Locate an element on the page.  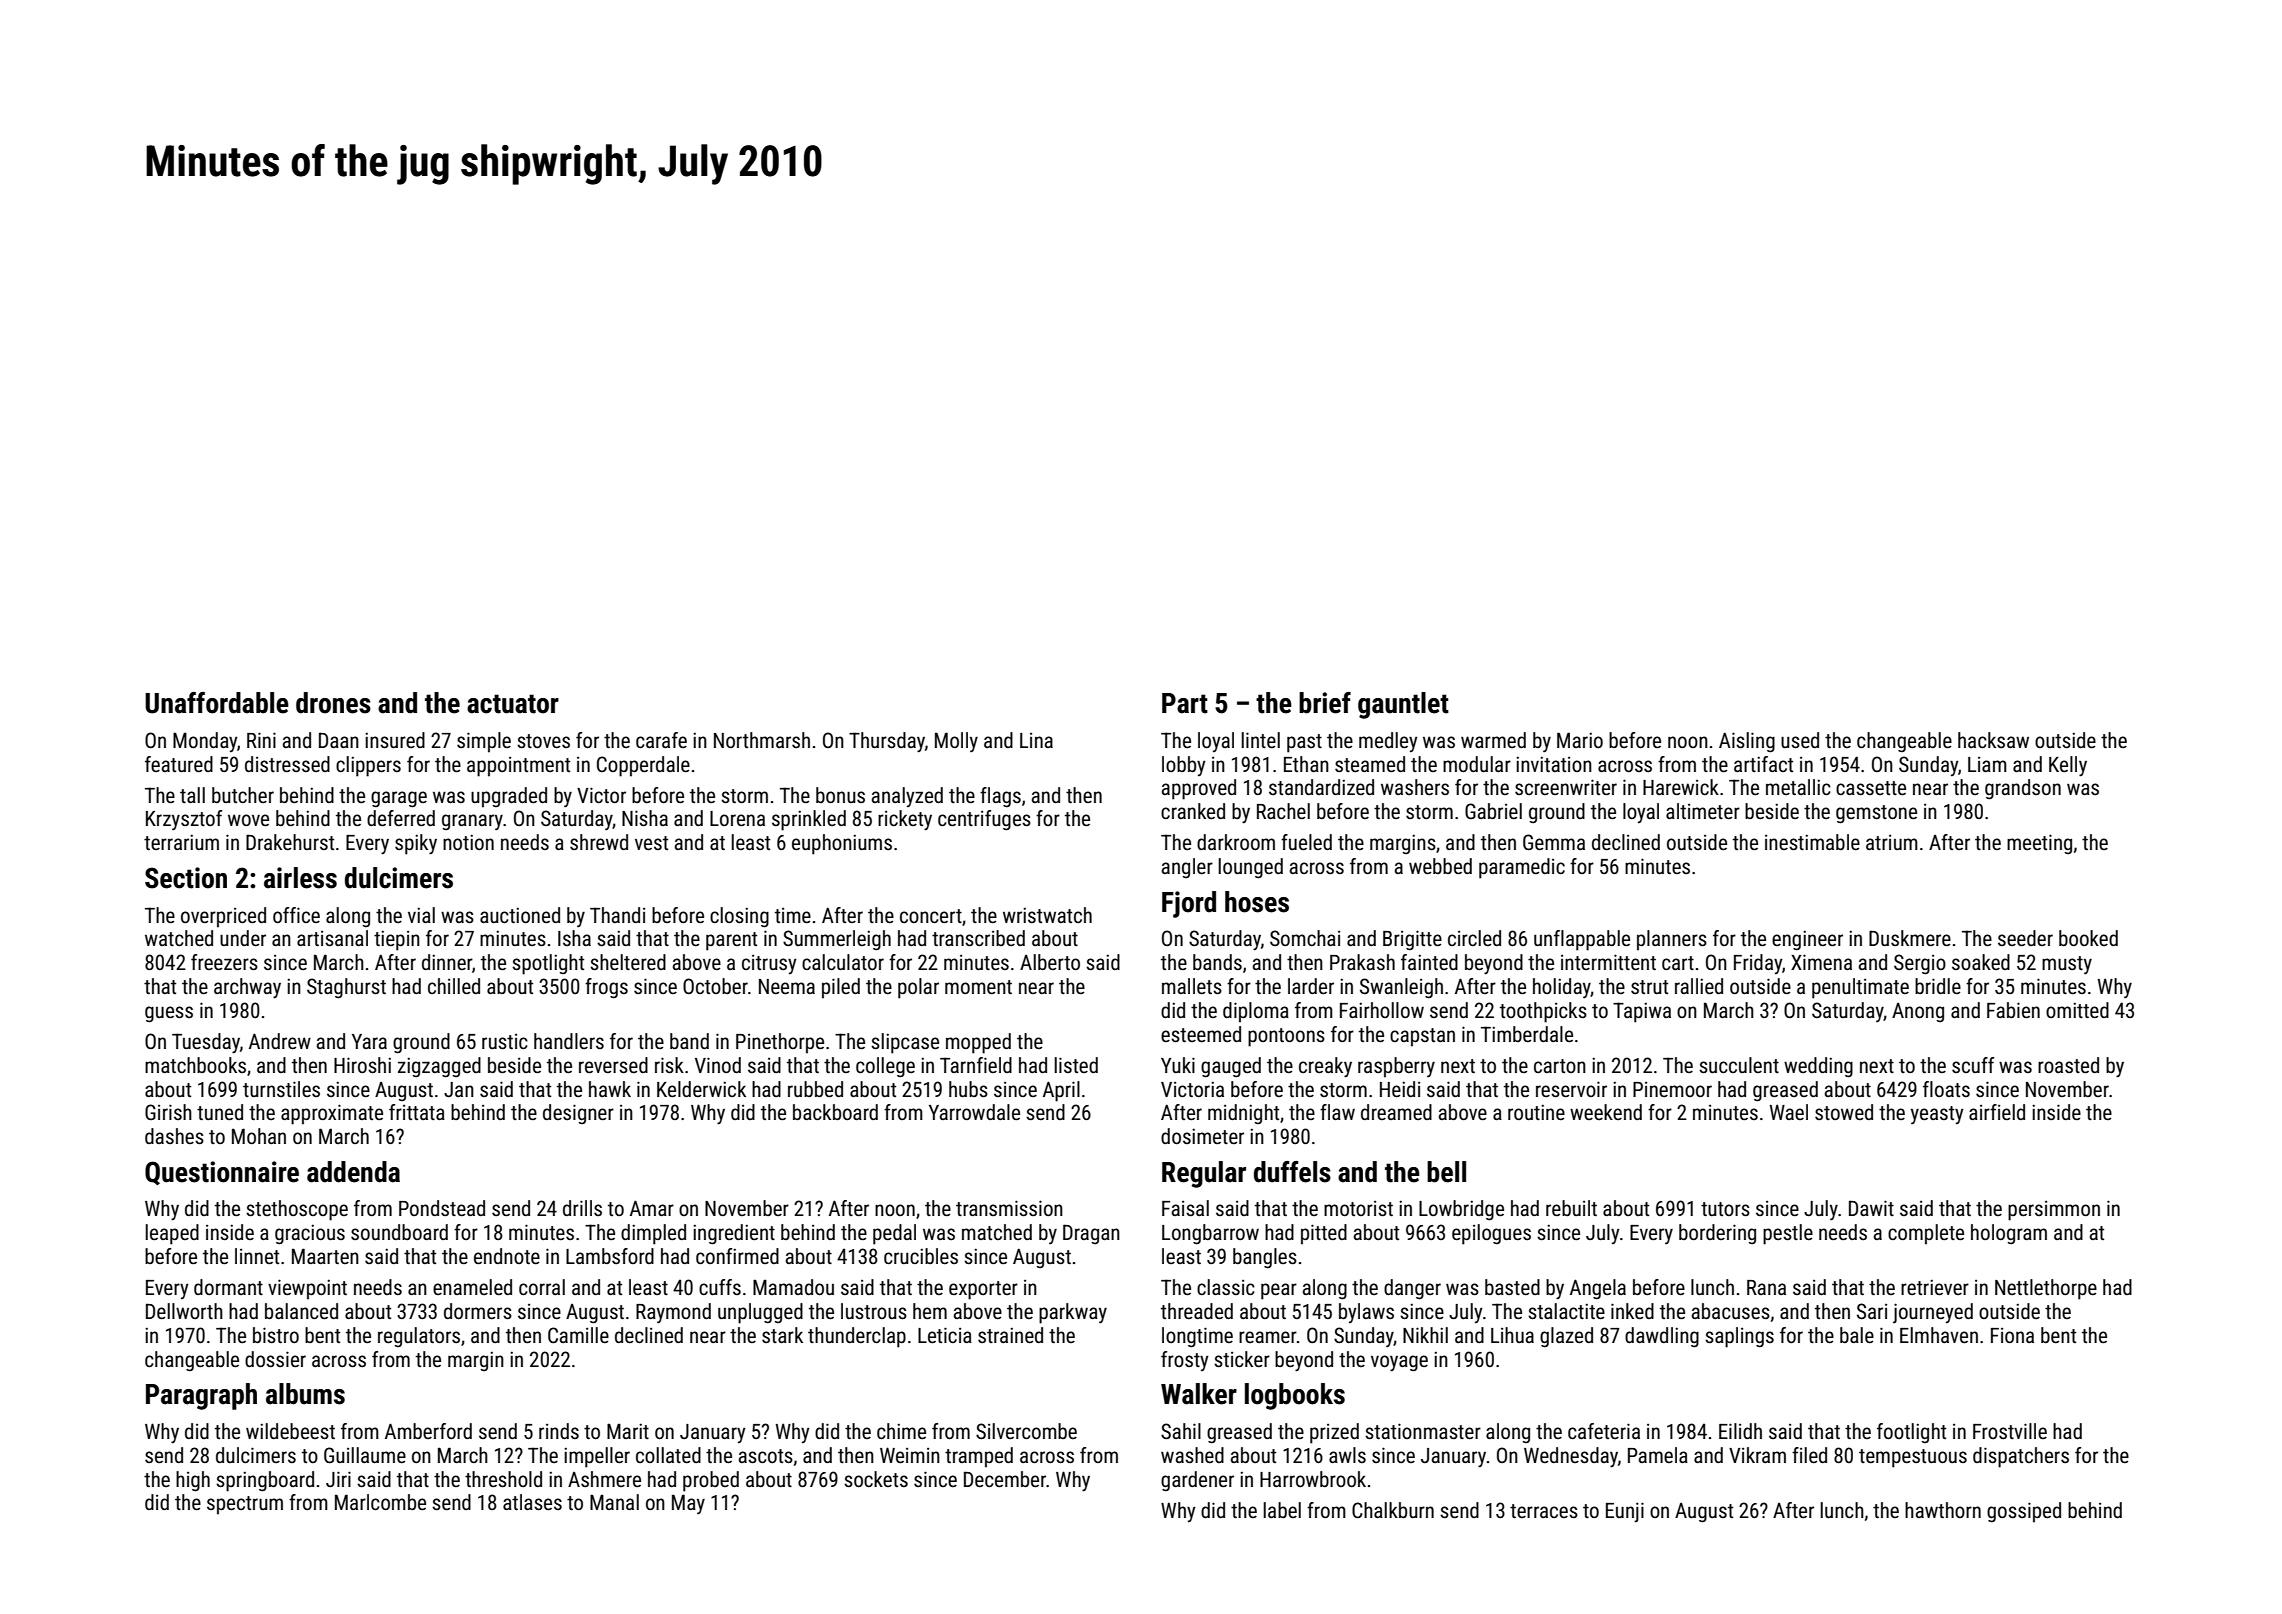
risk is located at coordinates (669, 1065).
